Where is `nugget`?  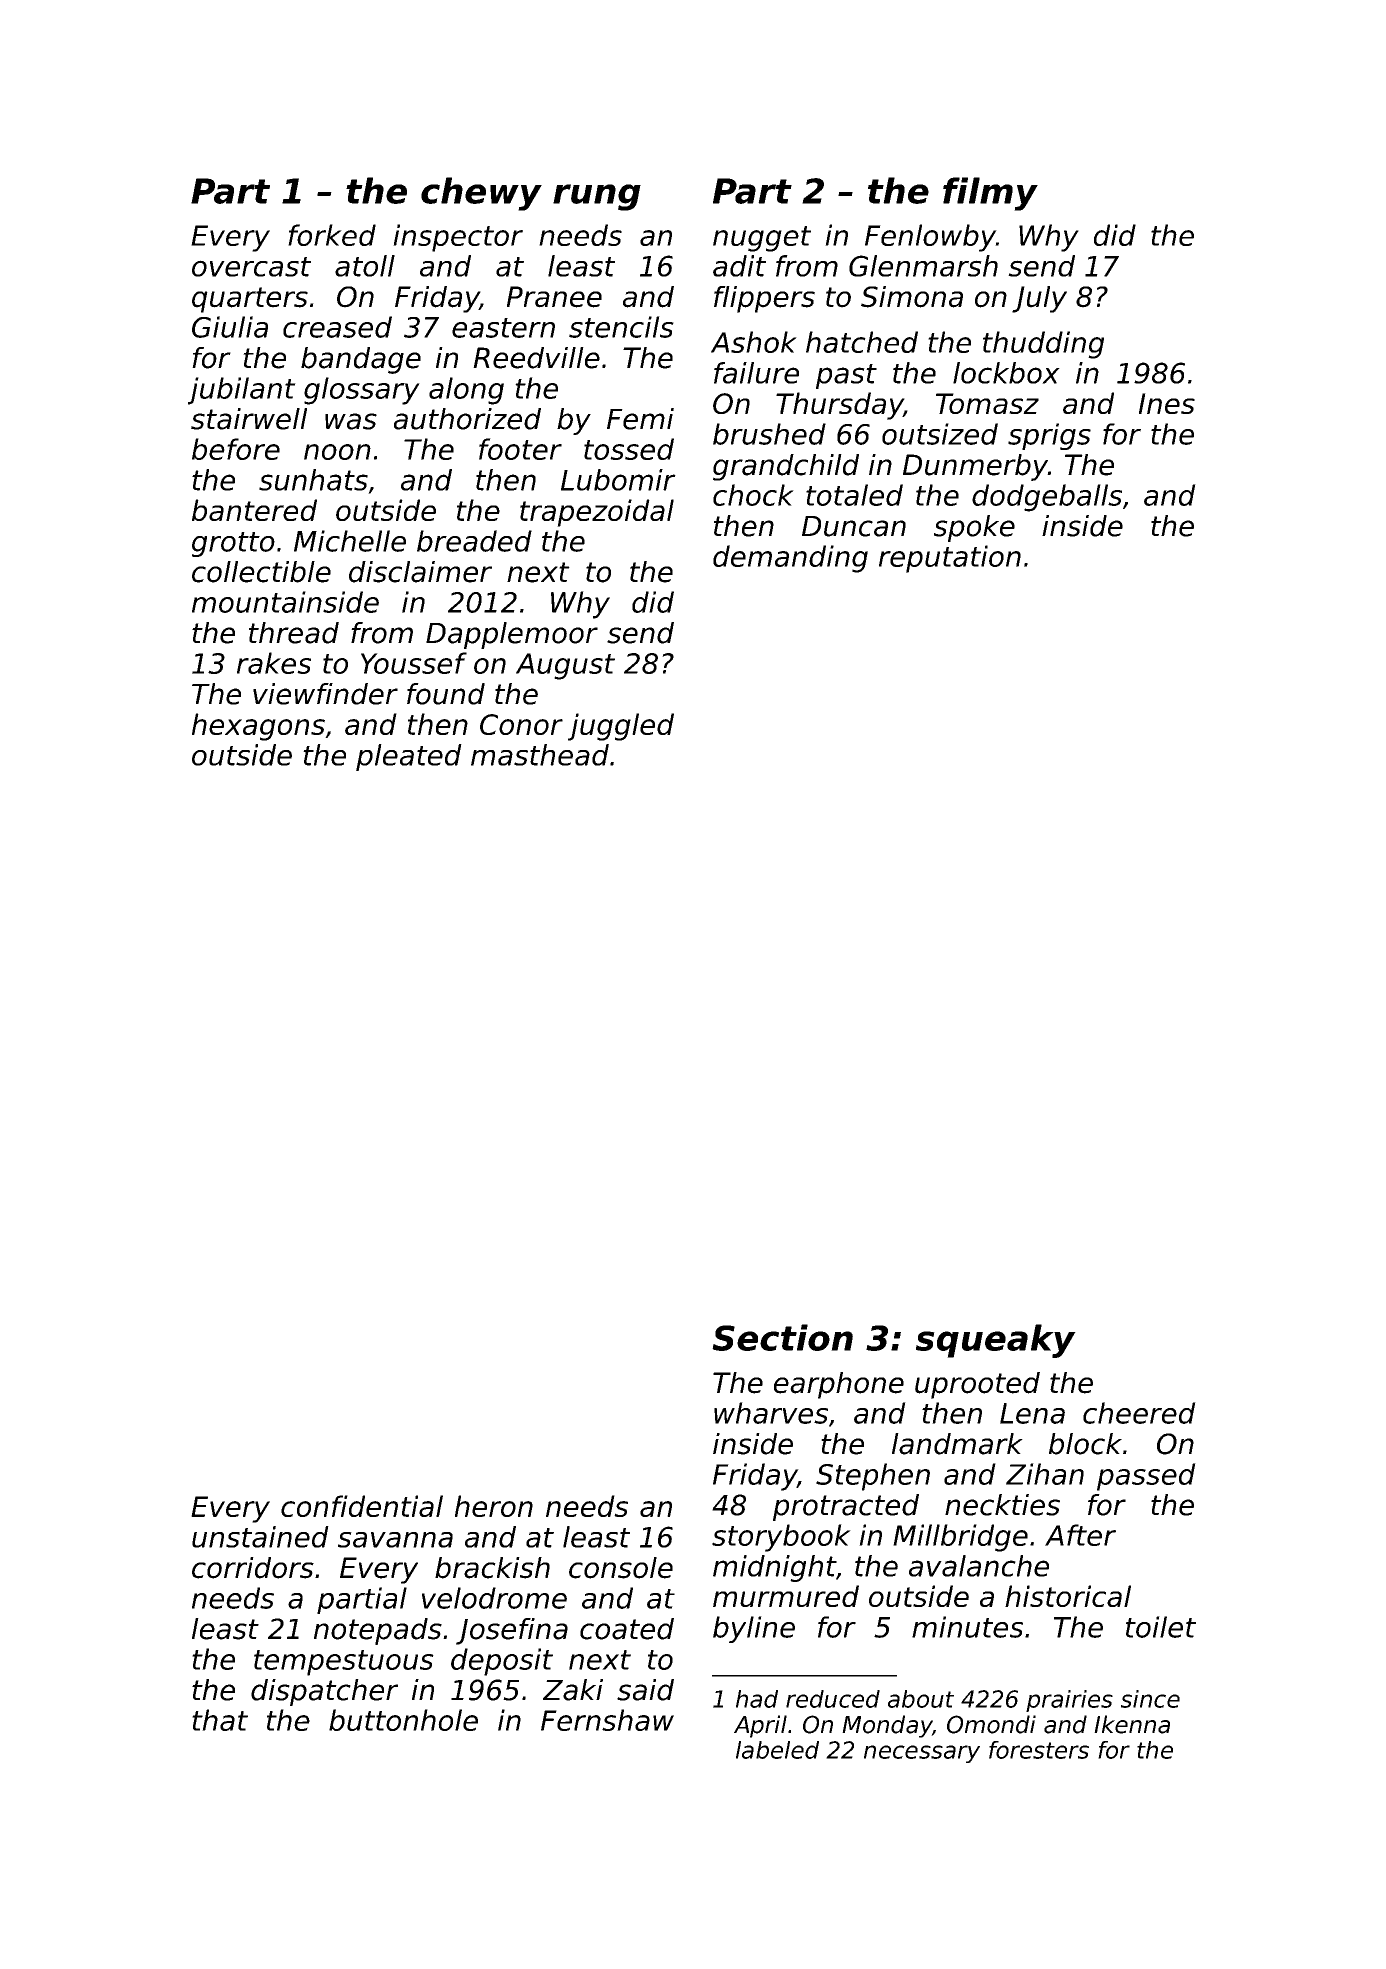
nugget is located at coordinates (762, 239).
